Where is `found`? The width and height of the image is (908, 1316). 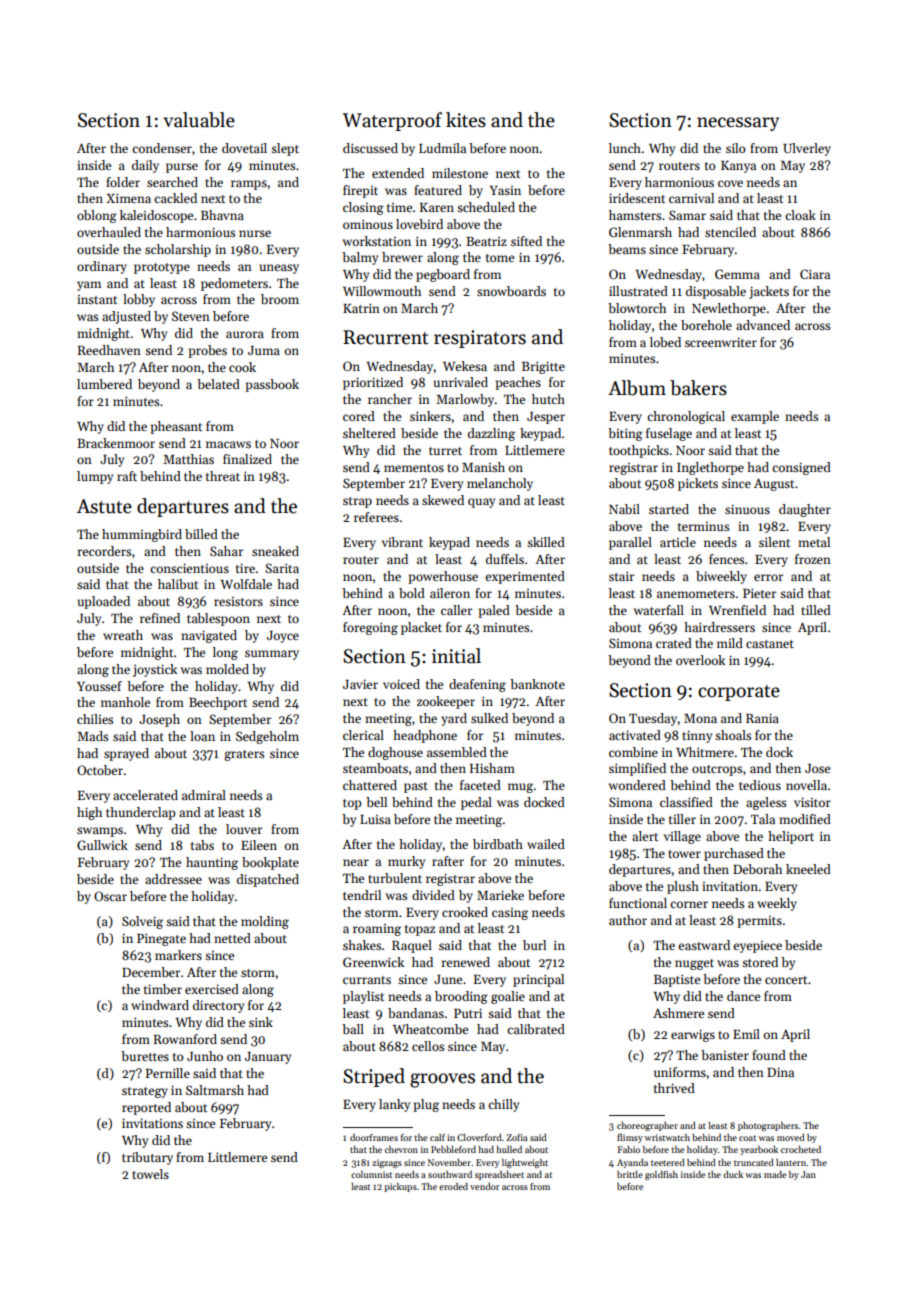
found is located at coordinates (769, 1055).
